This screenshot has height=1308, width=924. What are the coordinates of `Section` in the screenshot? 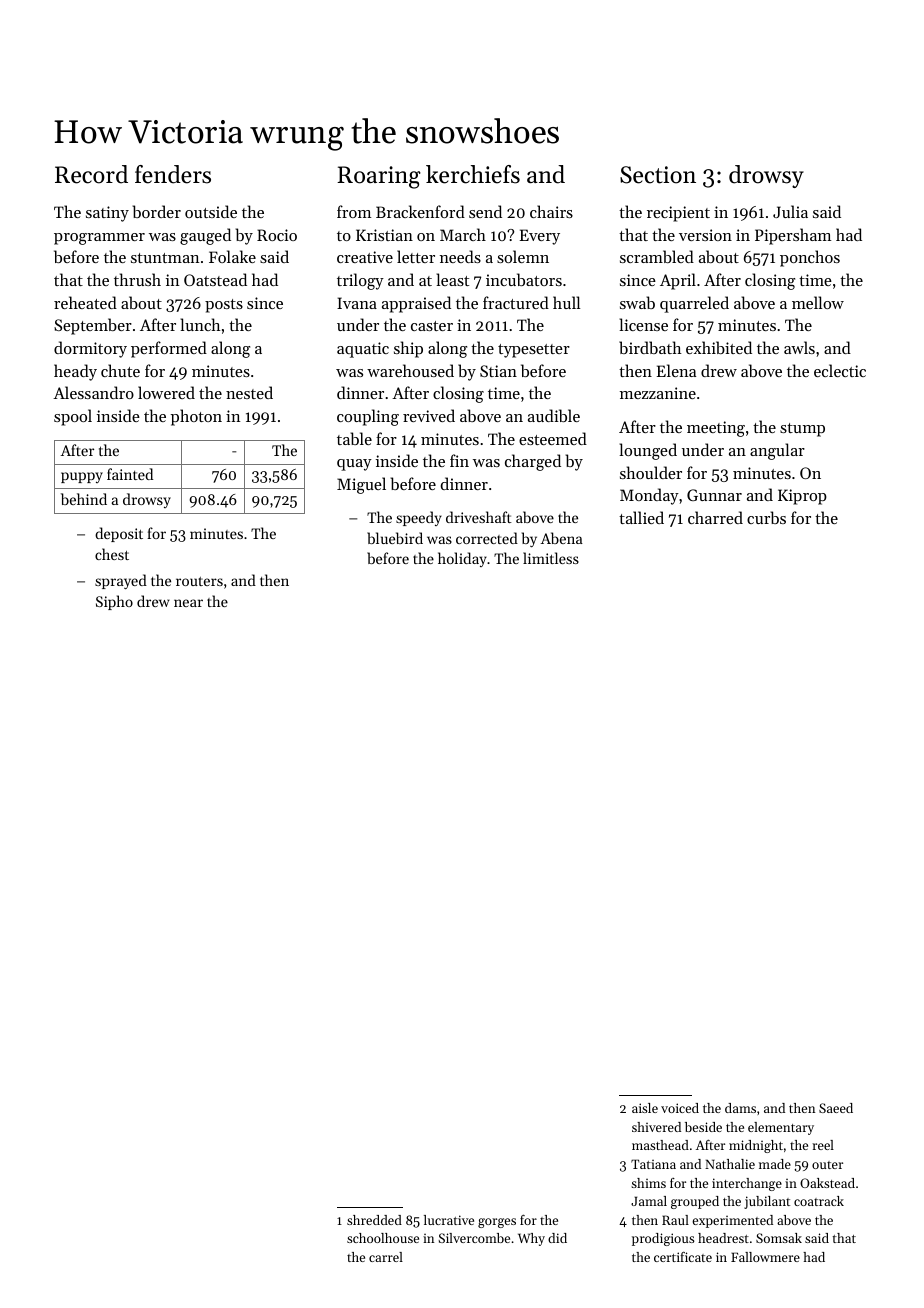 It's located at (658, 175).
